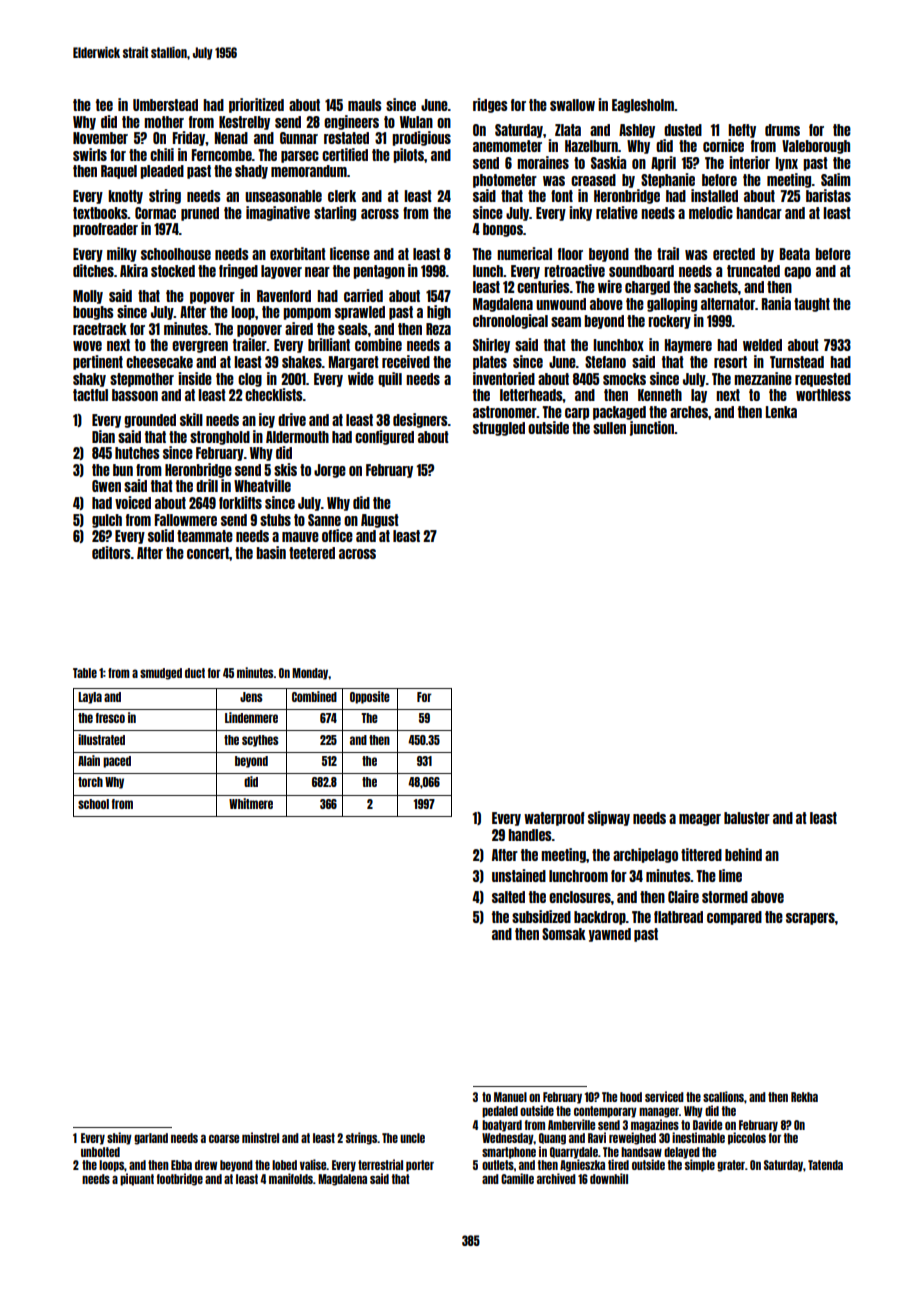  What do you see at coordinates (825, 1165) in the screenshot?
I see `Tatenda` at bounding box center [825, 1165].
